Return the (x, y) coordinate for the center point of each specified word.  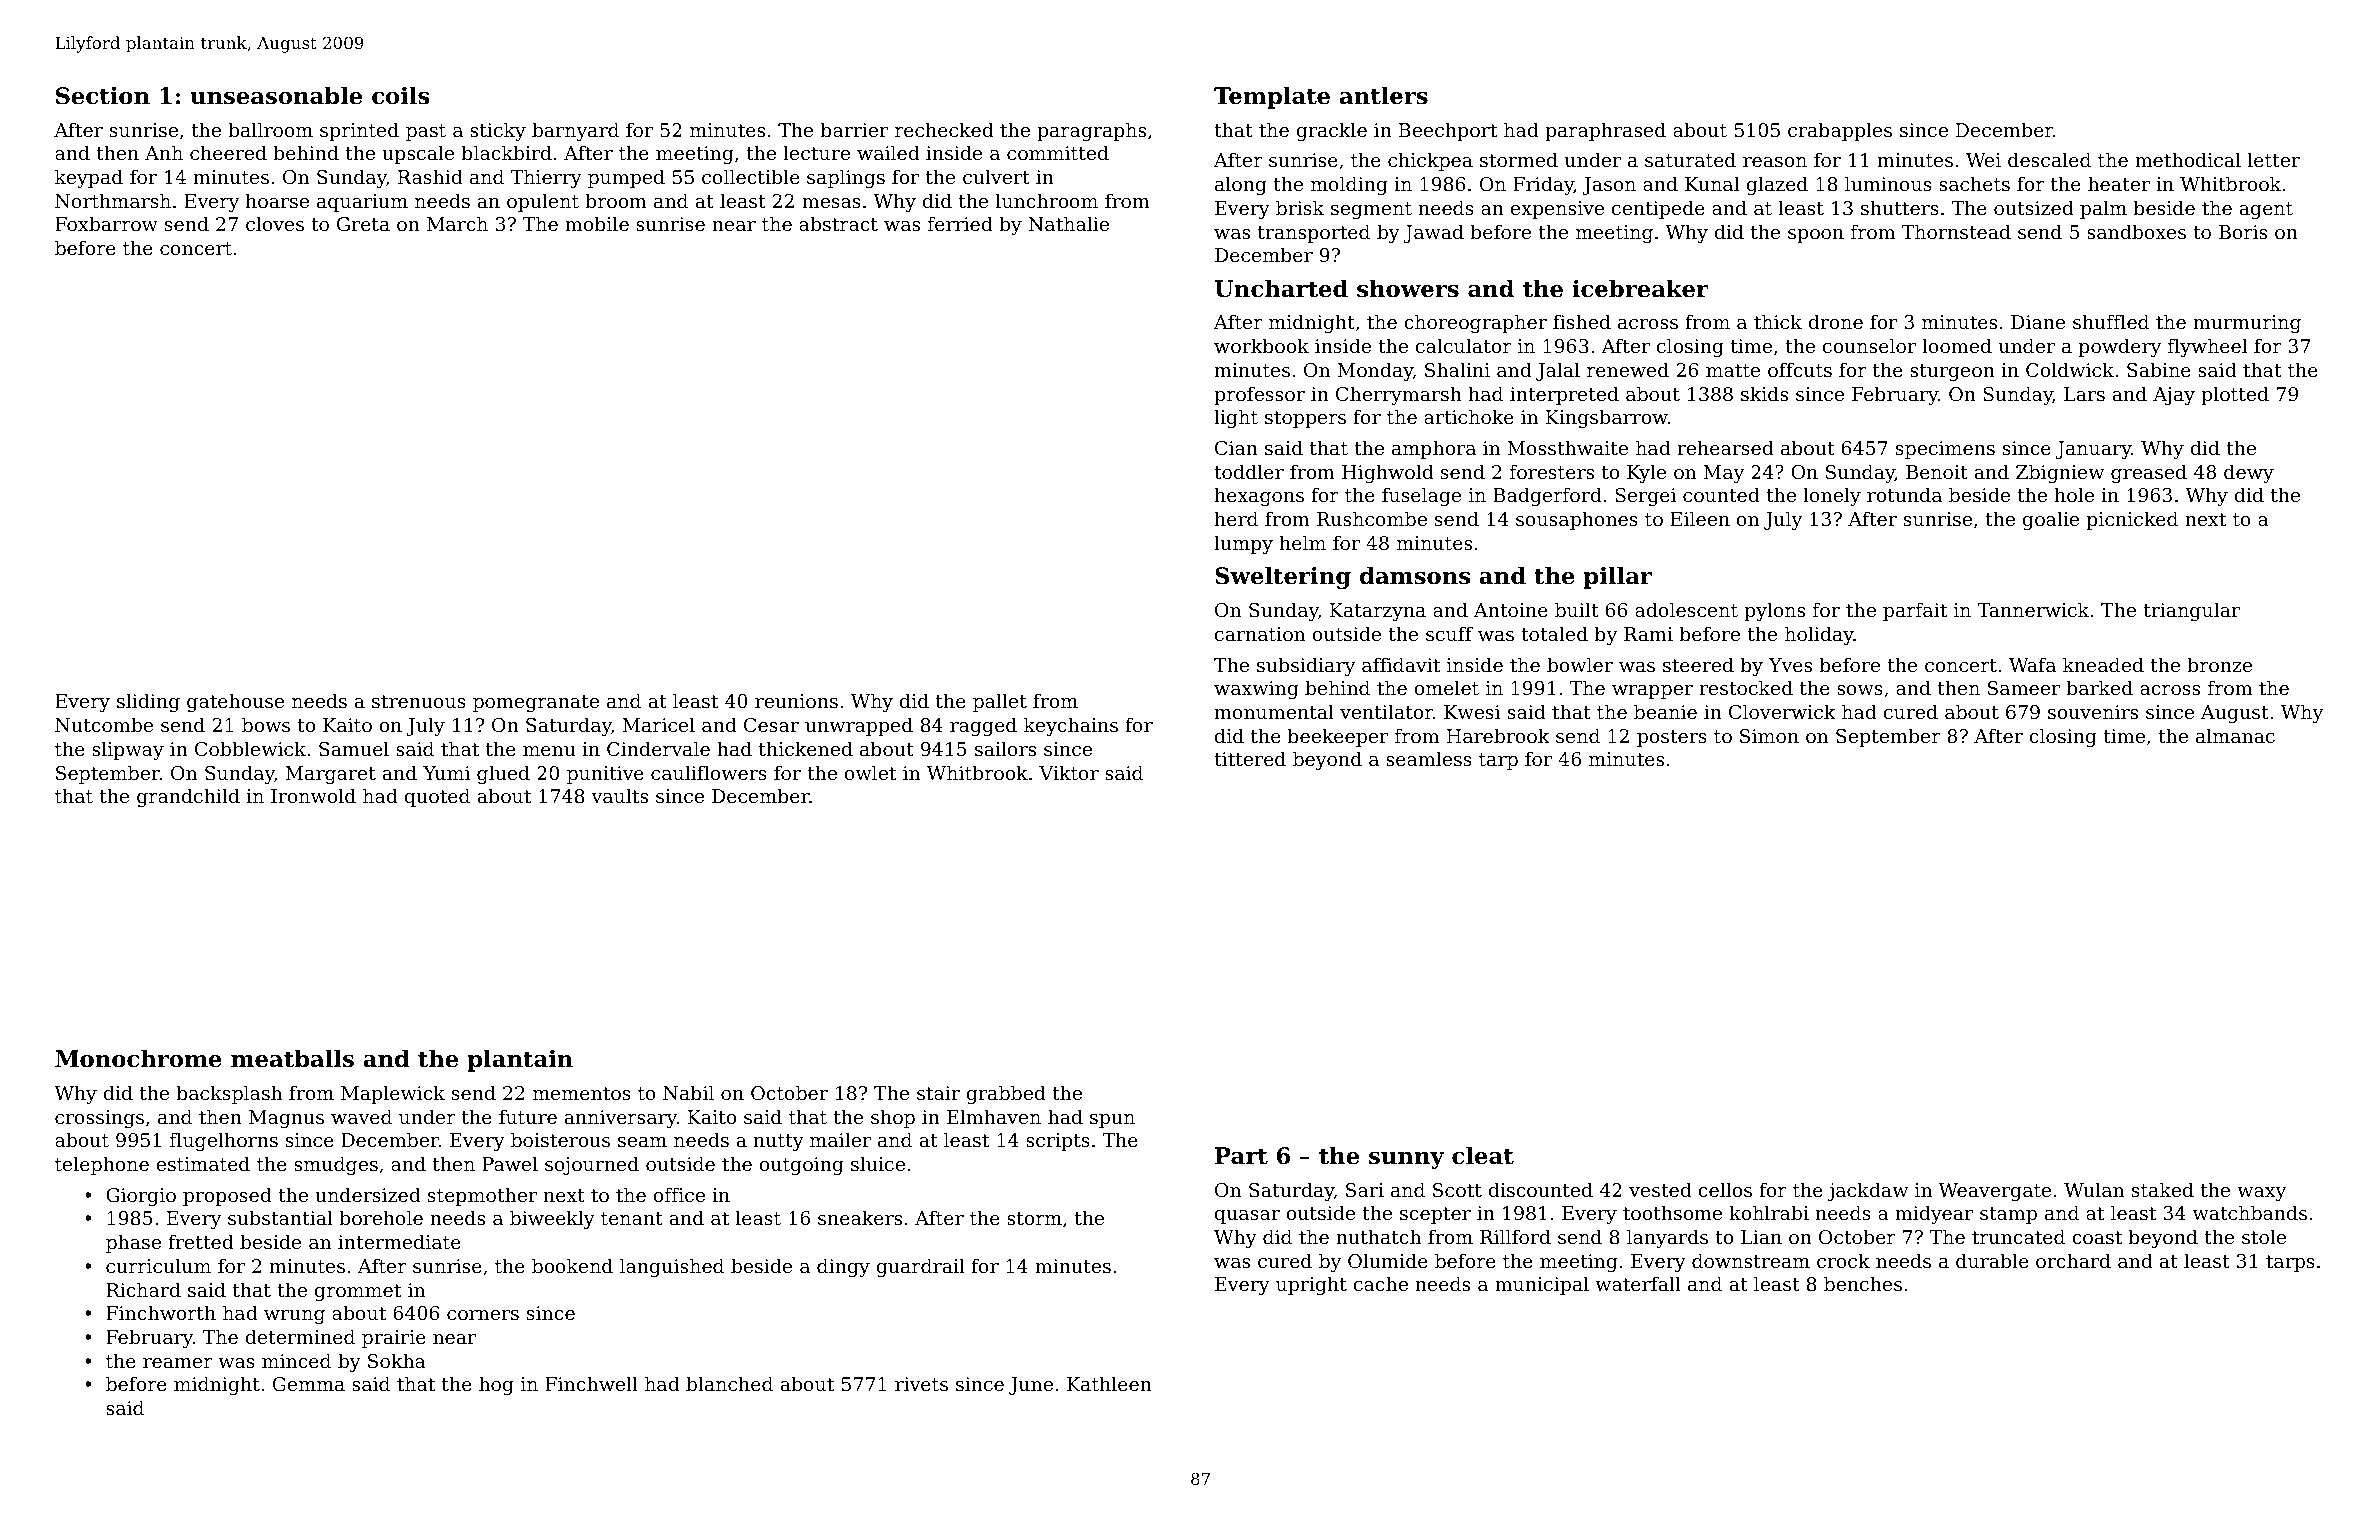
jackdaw (1867, 1191)
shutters (1900, 207)
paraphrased (1605, 131)
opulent (543, 202)
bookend (572, 1265)
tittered (1250, 758)
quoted (437, 797)
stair (938, 1093)
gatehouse (235, 702)
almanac (2235, 735)
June (1031, 1386)
